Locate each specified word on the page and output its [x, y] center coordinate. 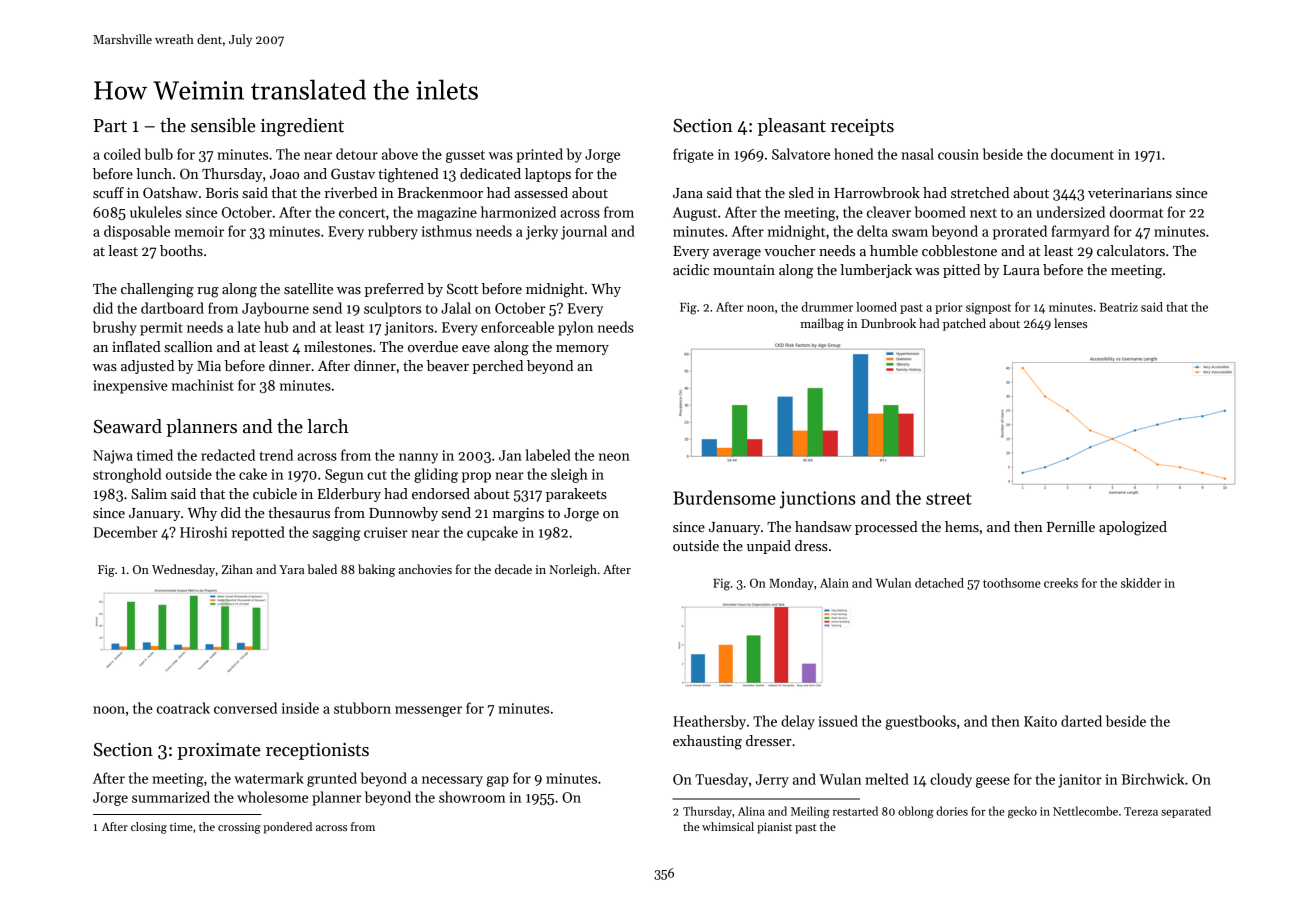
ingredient [302, 127]
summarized [171, 797]
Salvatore [801, 154]
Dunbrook [888, 323]
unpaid [769, 547]
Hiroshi [203, 532]
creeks [1061, 583]
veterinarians [1130, 193]
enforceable [517, 327]
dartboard [172, 308]
